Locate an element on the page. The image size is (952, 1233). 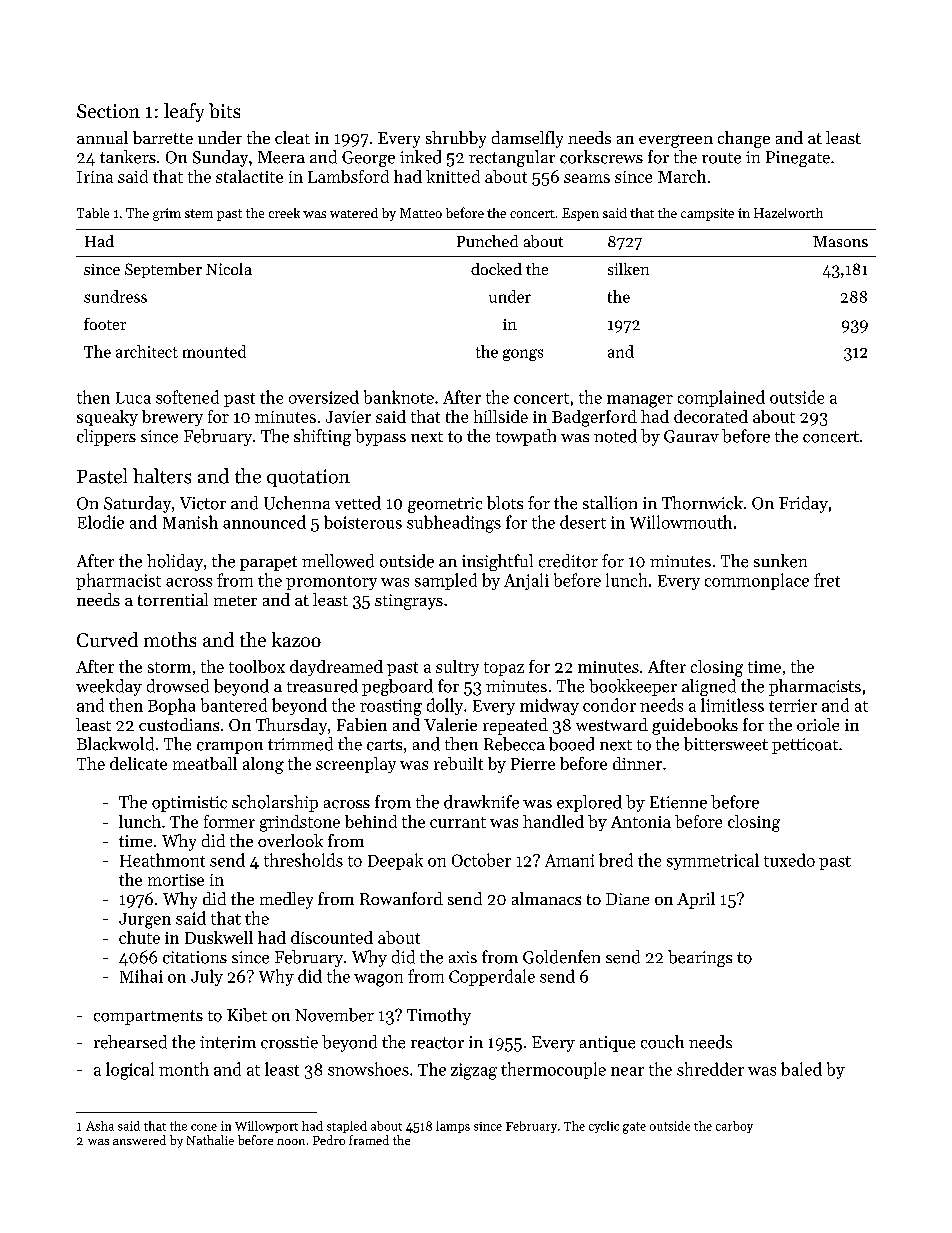
evergreen is located at coordinates (676, 141).
